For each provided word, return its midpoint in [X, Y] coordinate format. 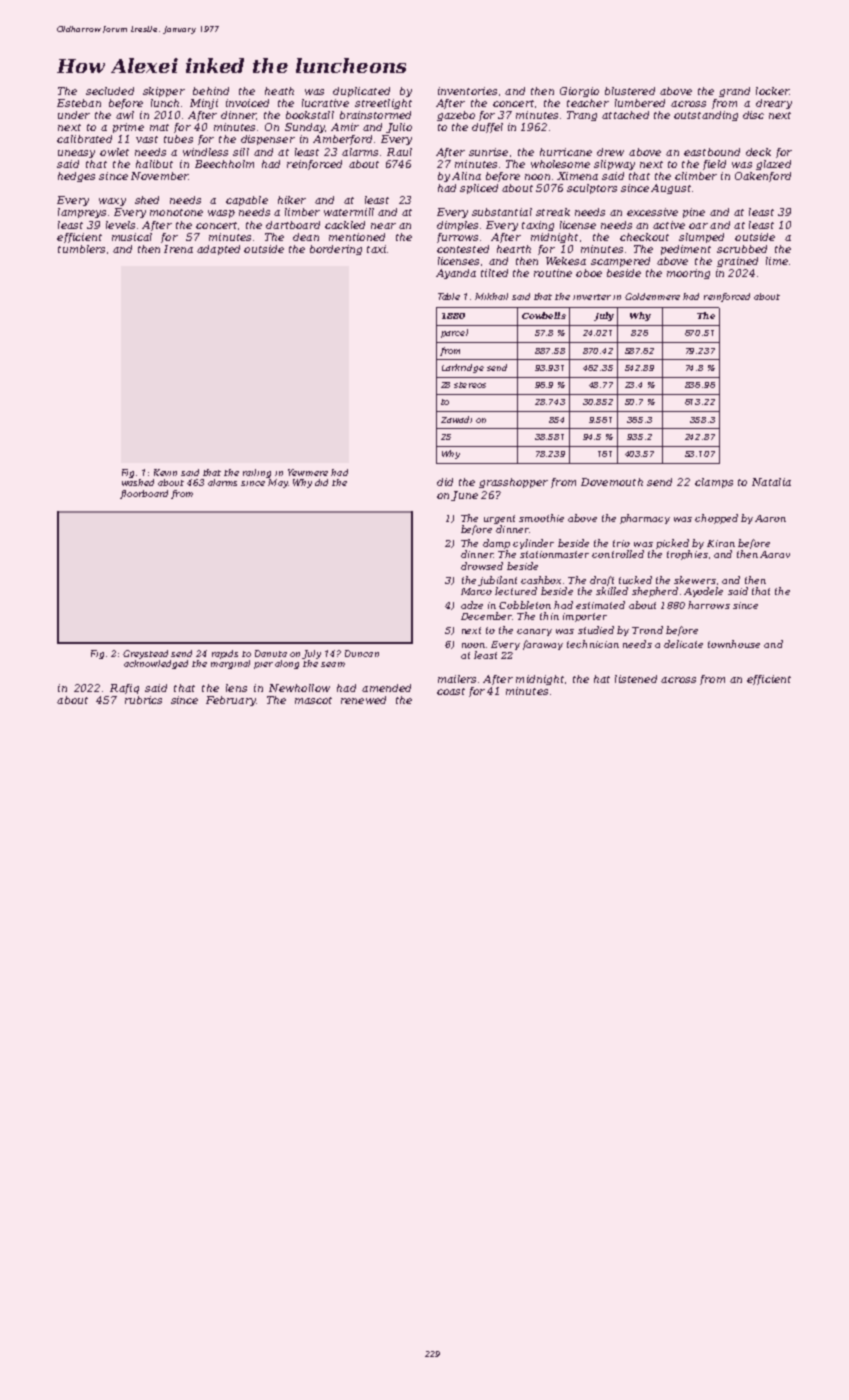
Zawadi [456, 419]
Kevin [165, 472]
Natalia [771, 482]
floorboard [144, 494]
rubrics [143, 700]
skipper [164, 92]
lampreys [82, 213]
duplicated [361, 92]
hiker [292, 200]
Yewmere [308, 472]
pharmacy [645, 519]
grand [734, 92]
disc [753, 115]
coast [451, 691]
